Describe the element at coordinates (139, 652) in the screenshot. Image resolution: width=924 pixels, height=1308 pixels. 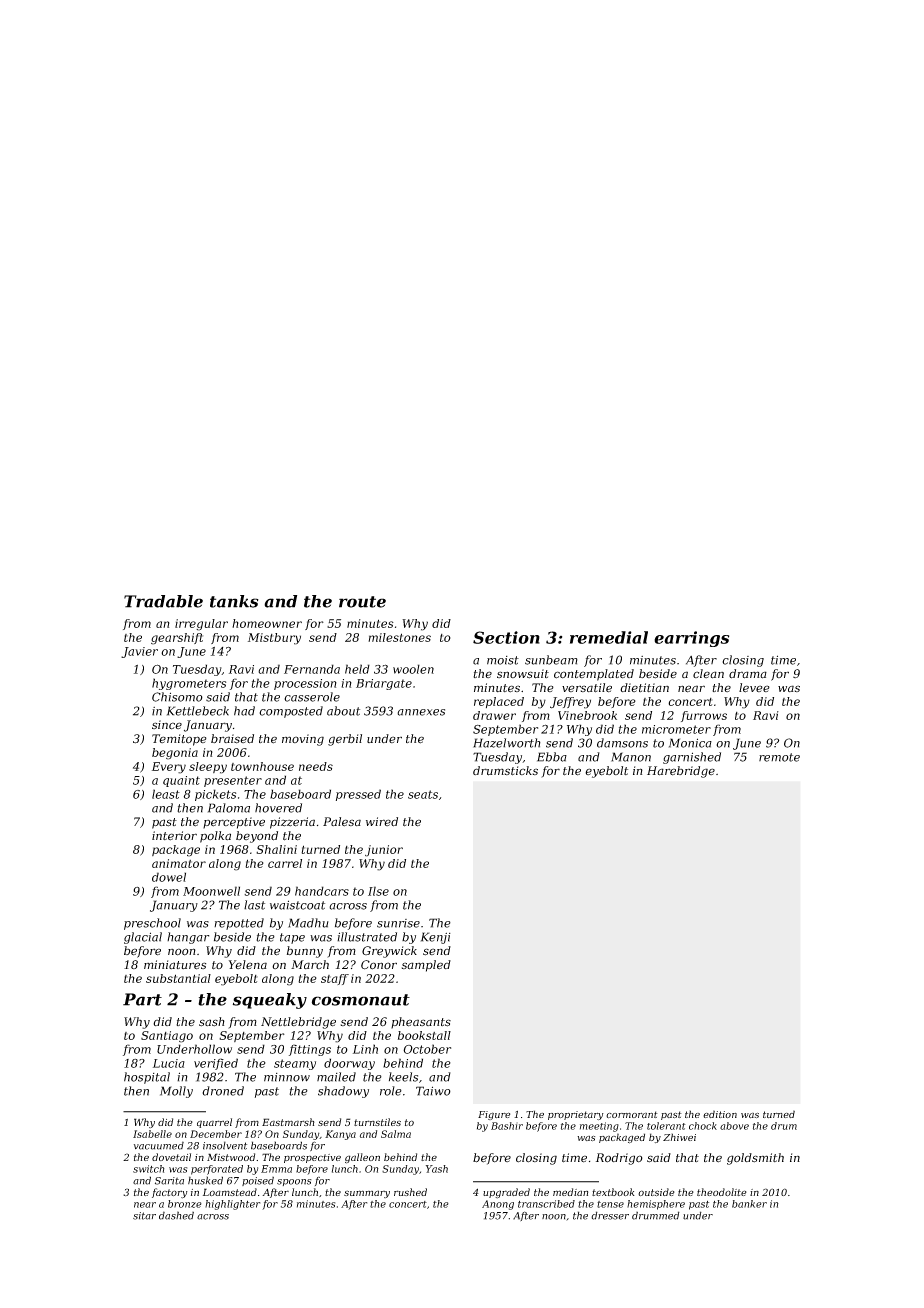
I see `Javier` at that location.
